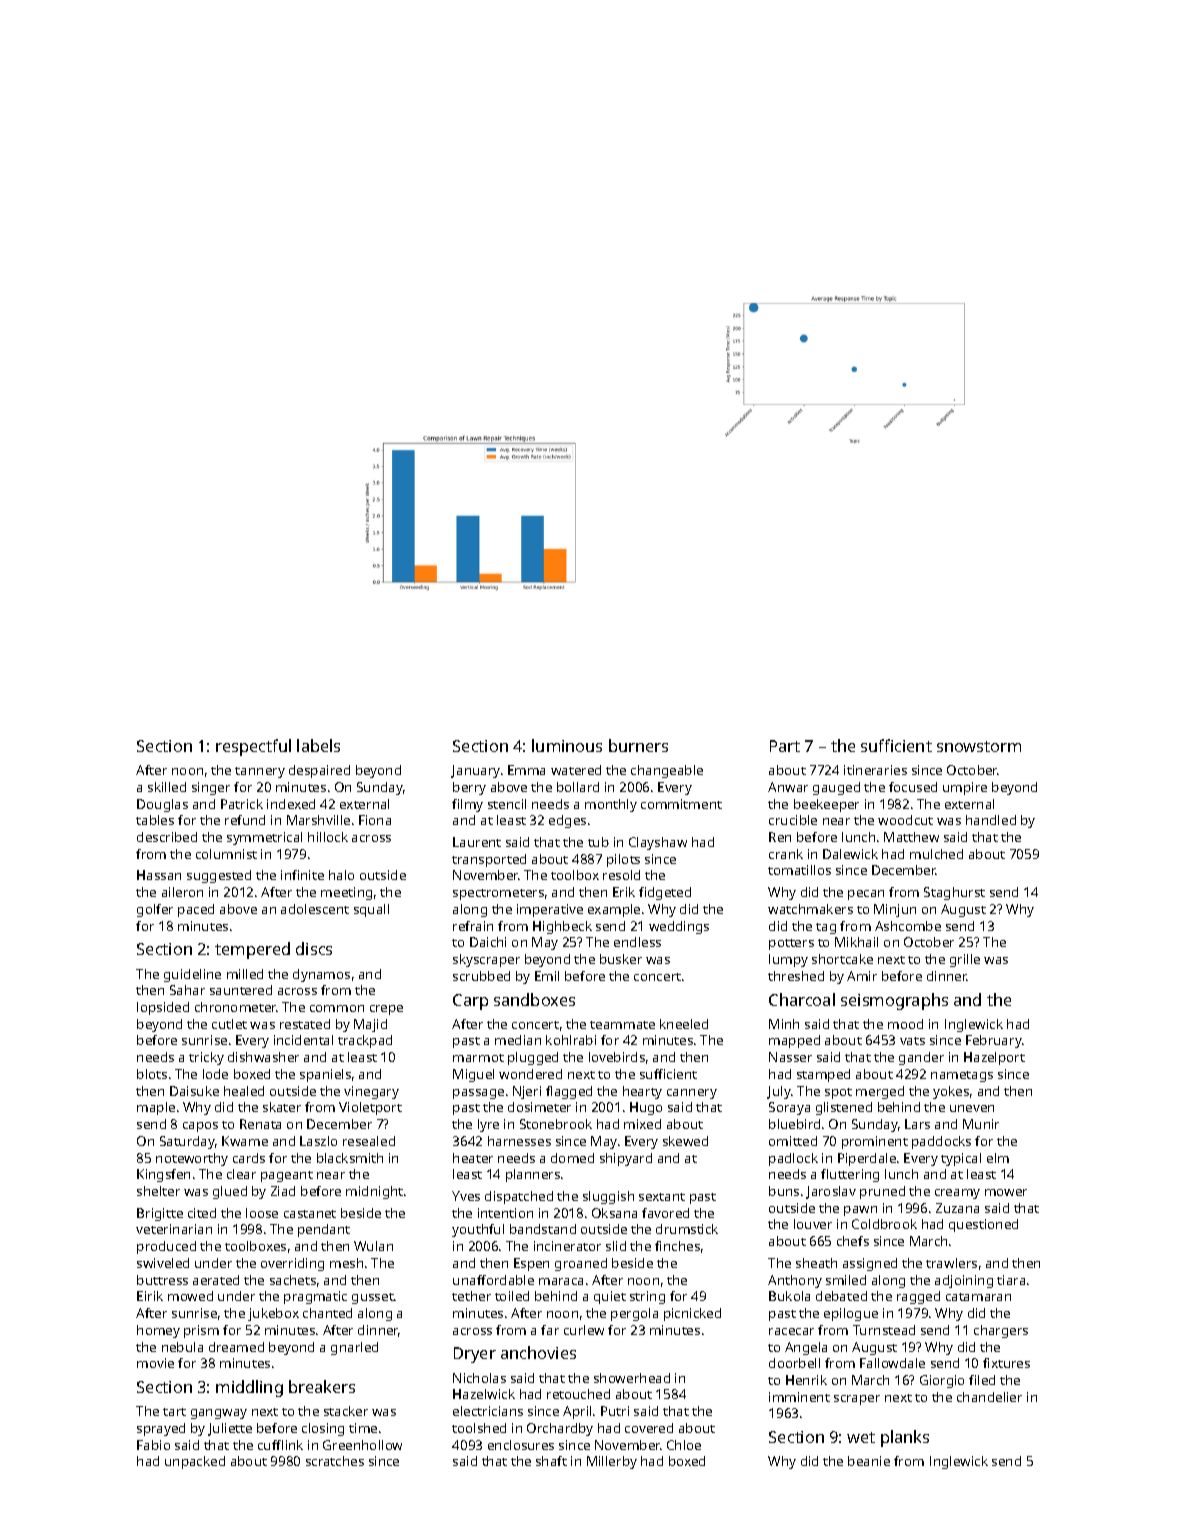 The image size is (1179, 1526). Describe the element at coordinates (965, 960) in the screenshot. I see `grille` at that location.
